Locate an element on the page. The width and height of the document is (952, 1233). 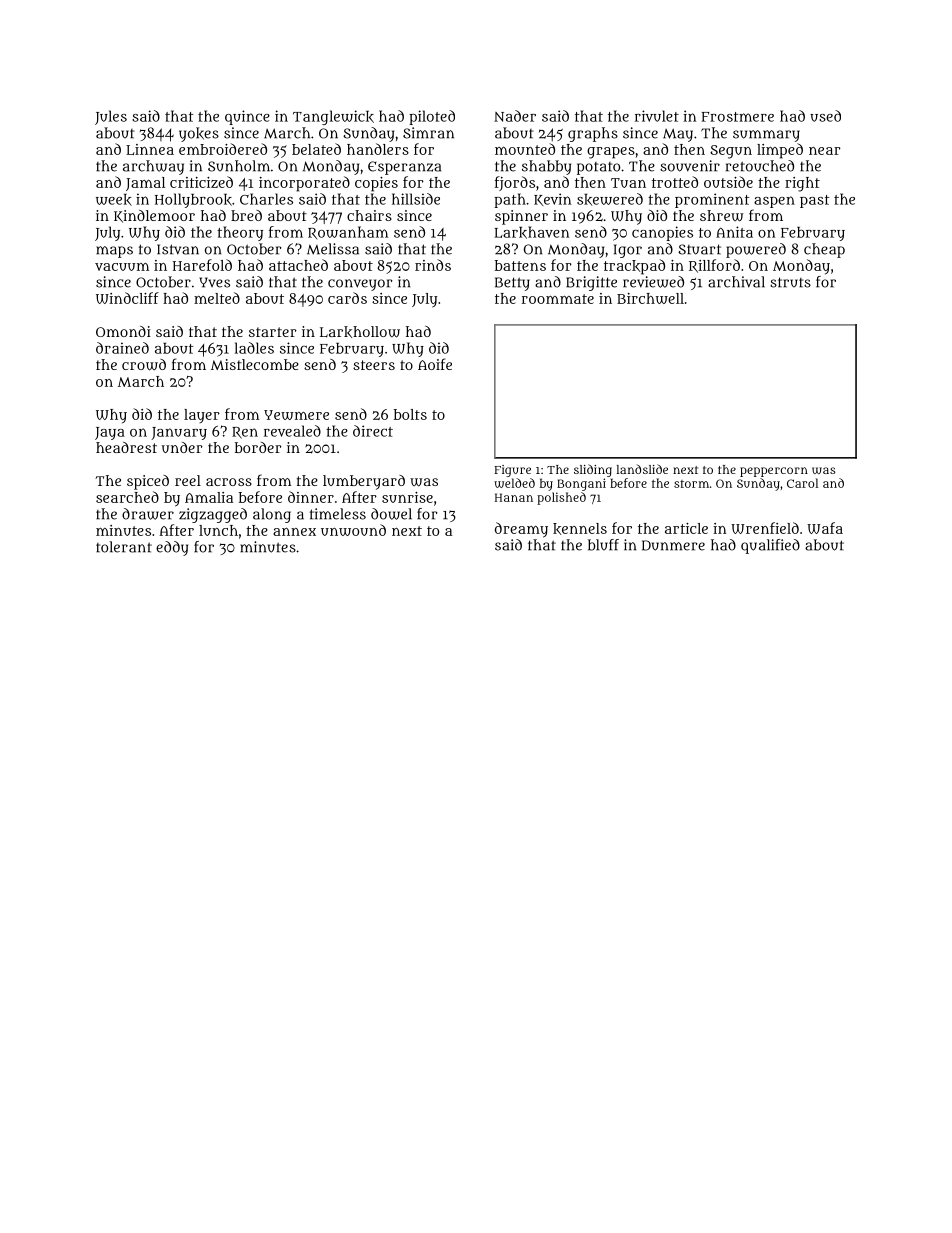
peppercorn is located at coordinates (774, 472).
